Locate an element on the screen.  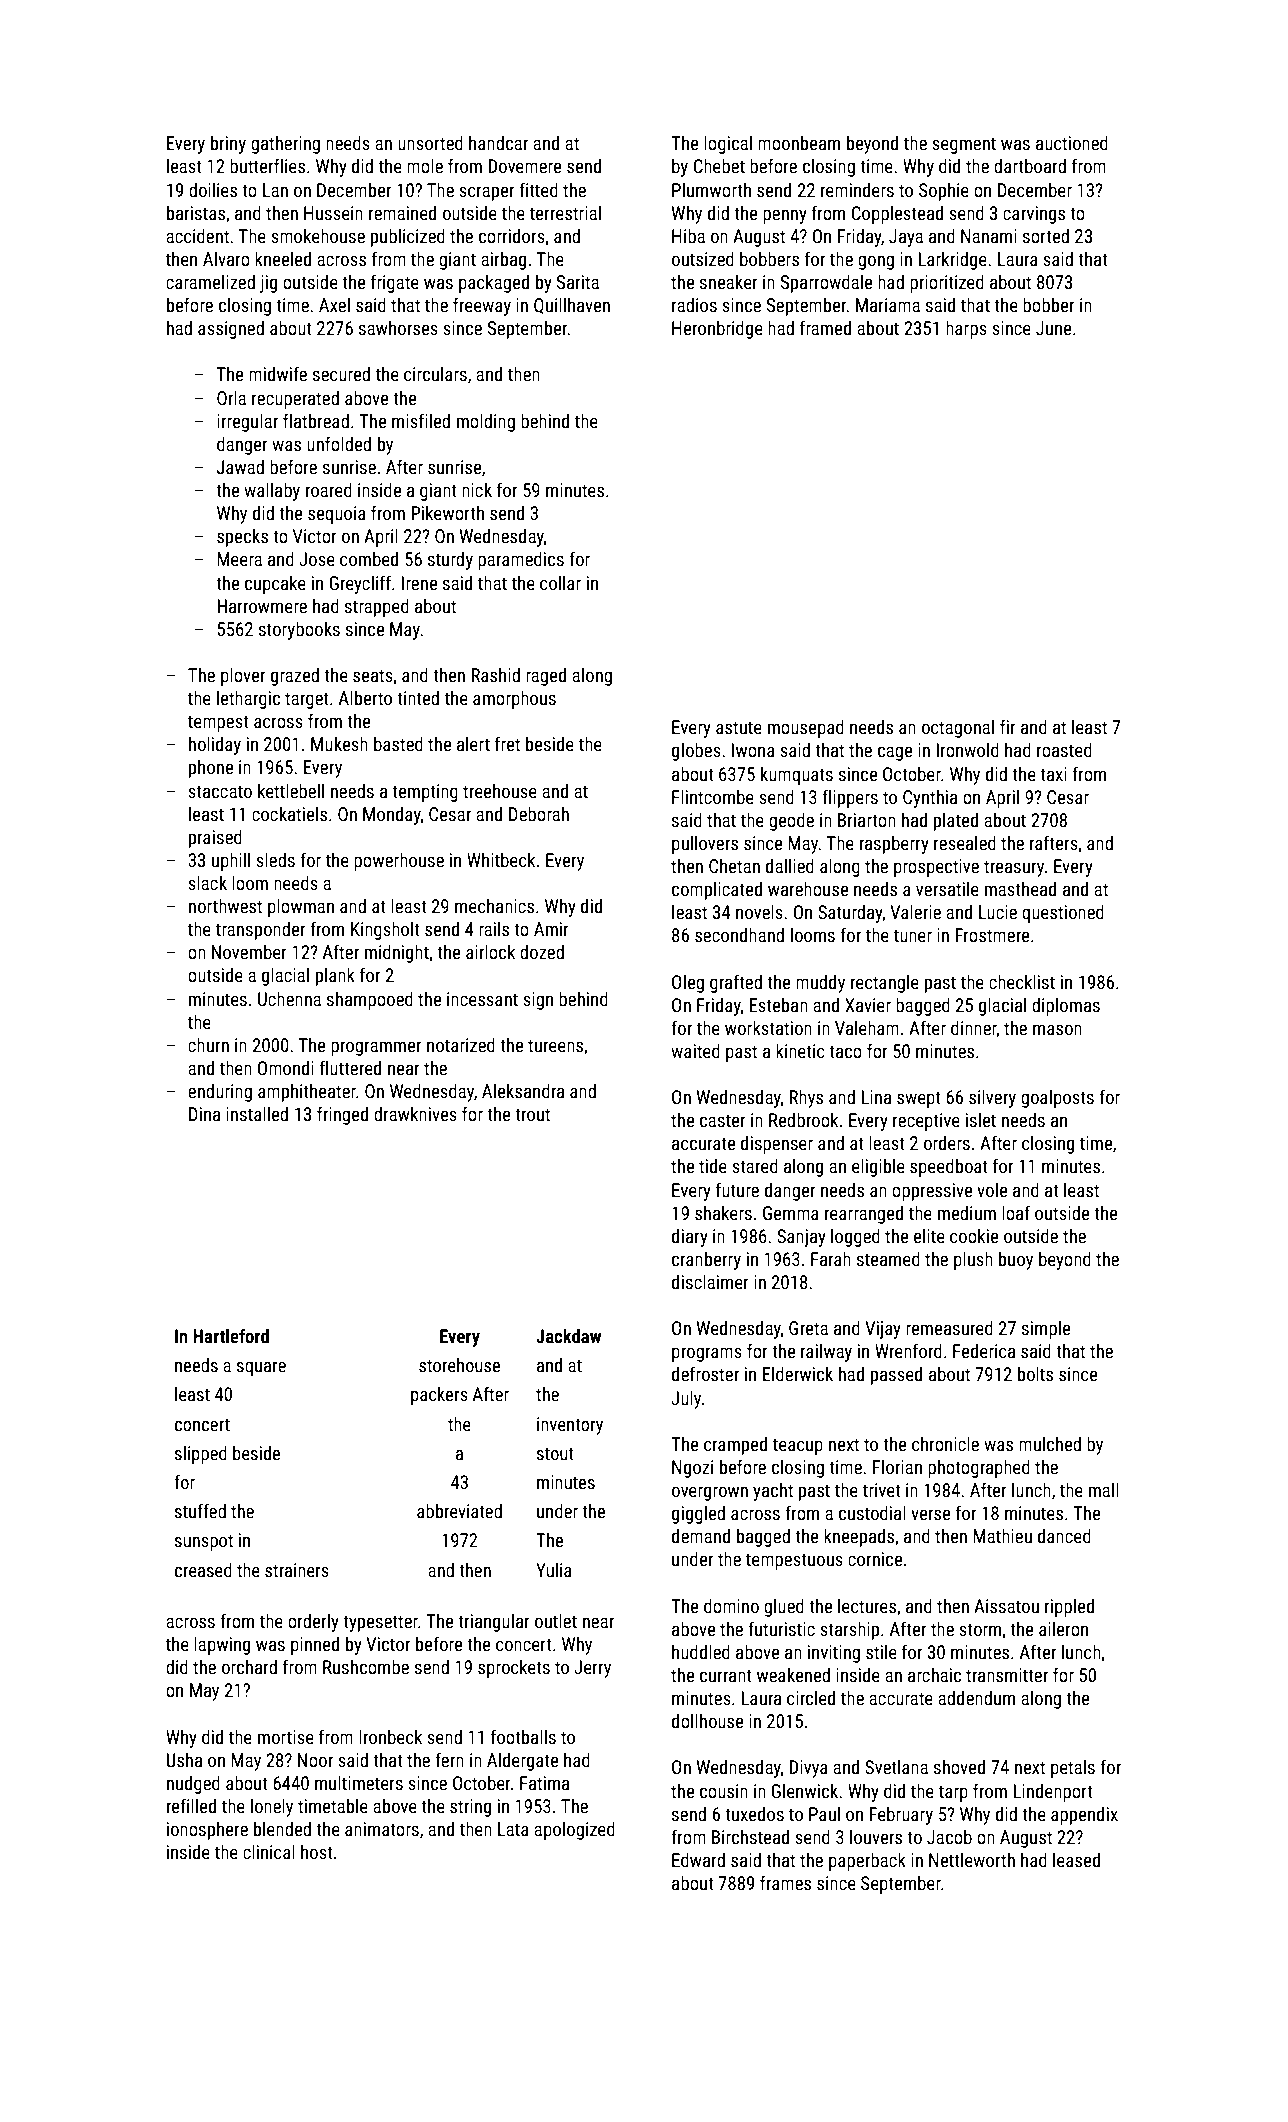
staccato is located at coordinates (220, 791).
